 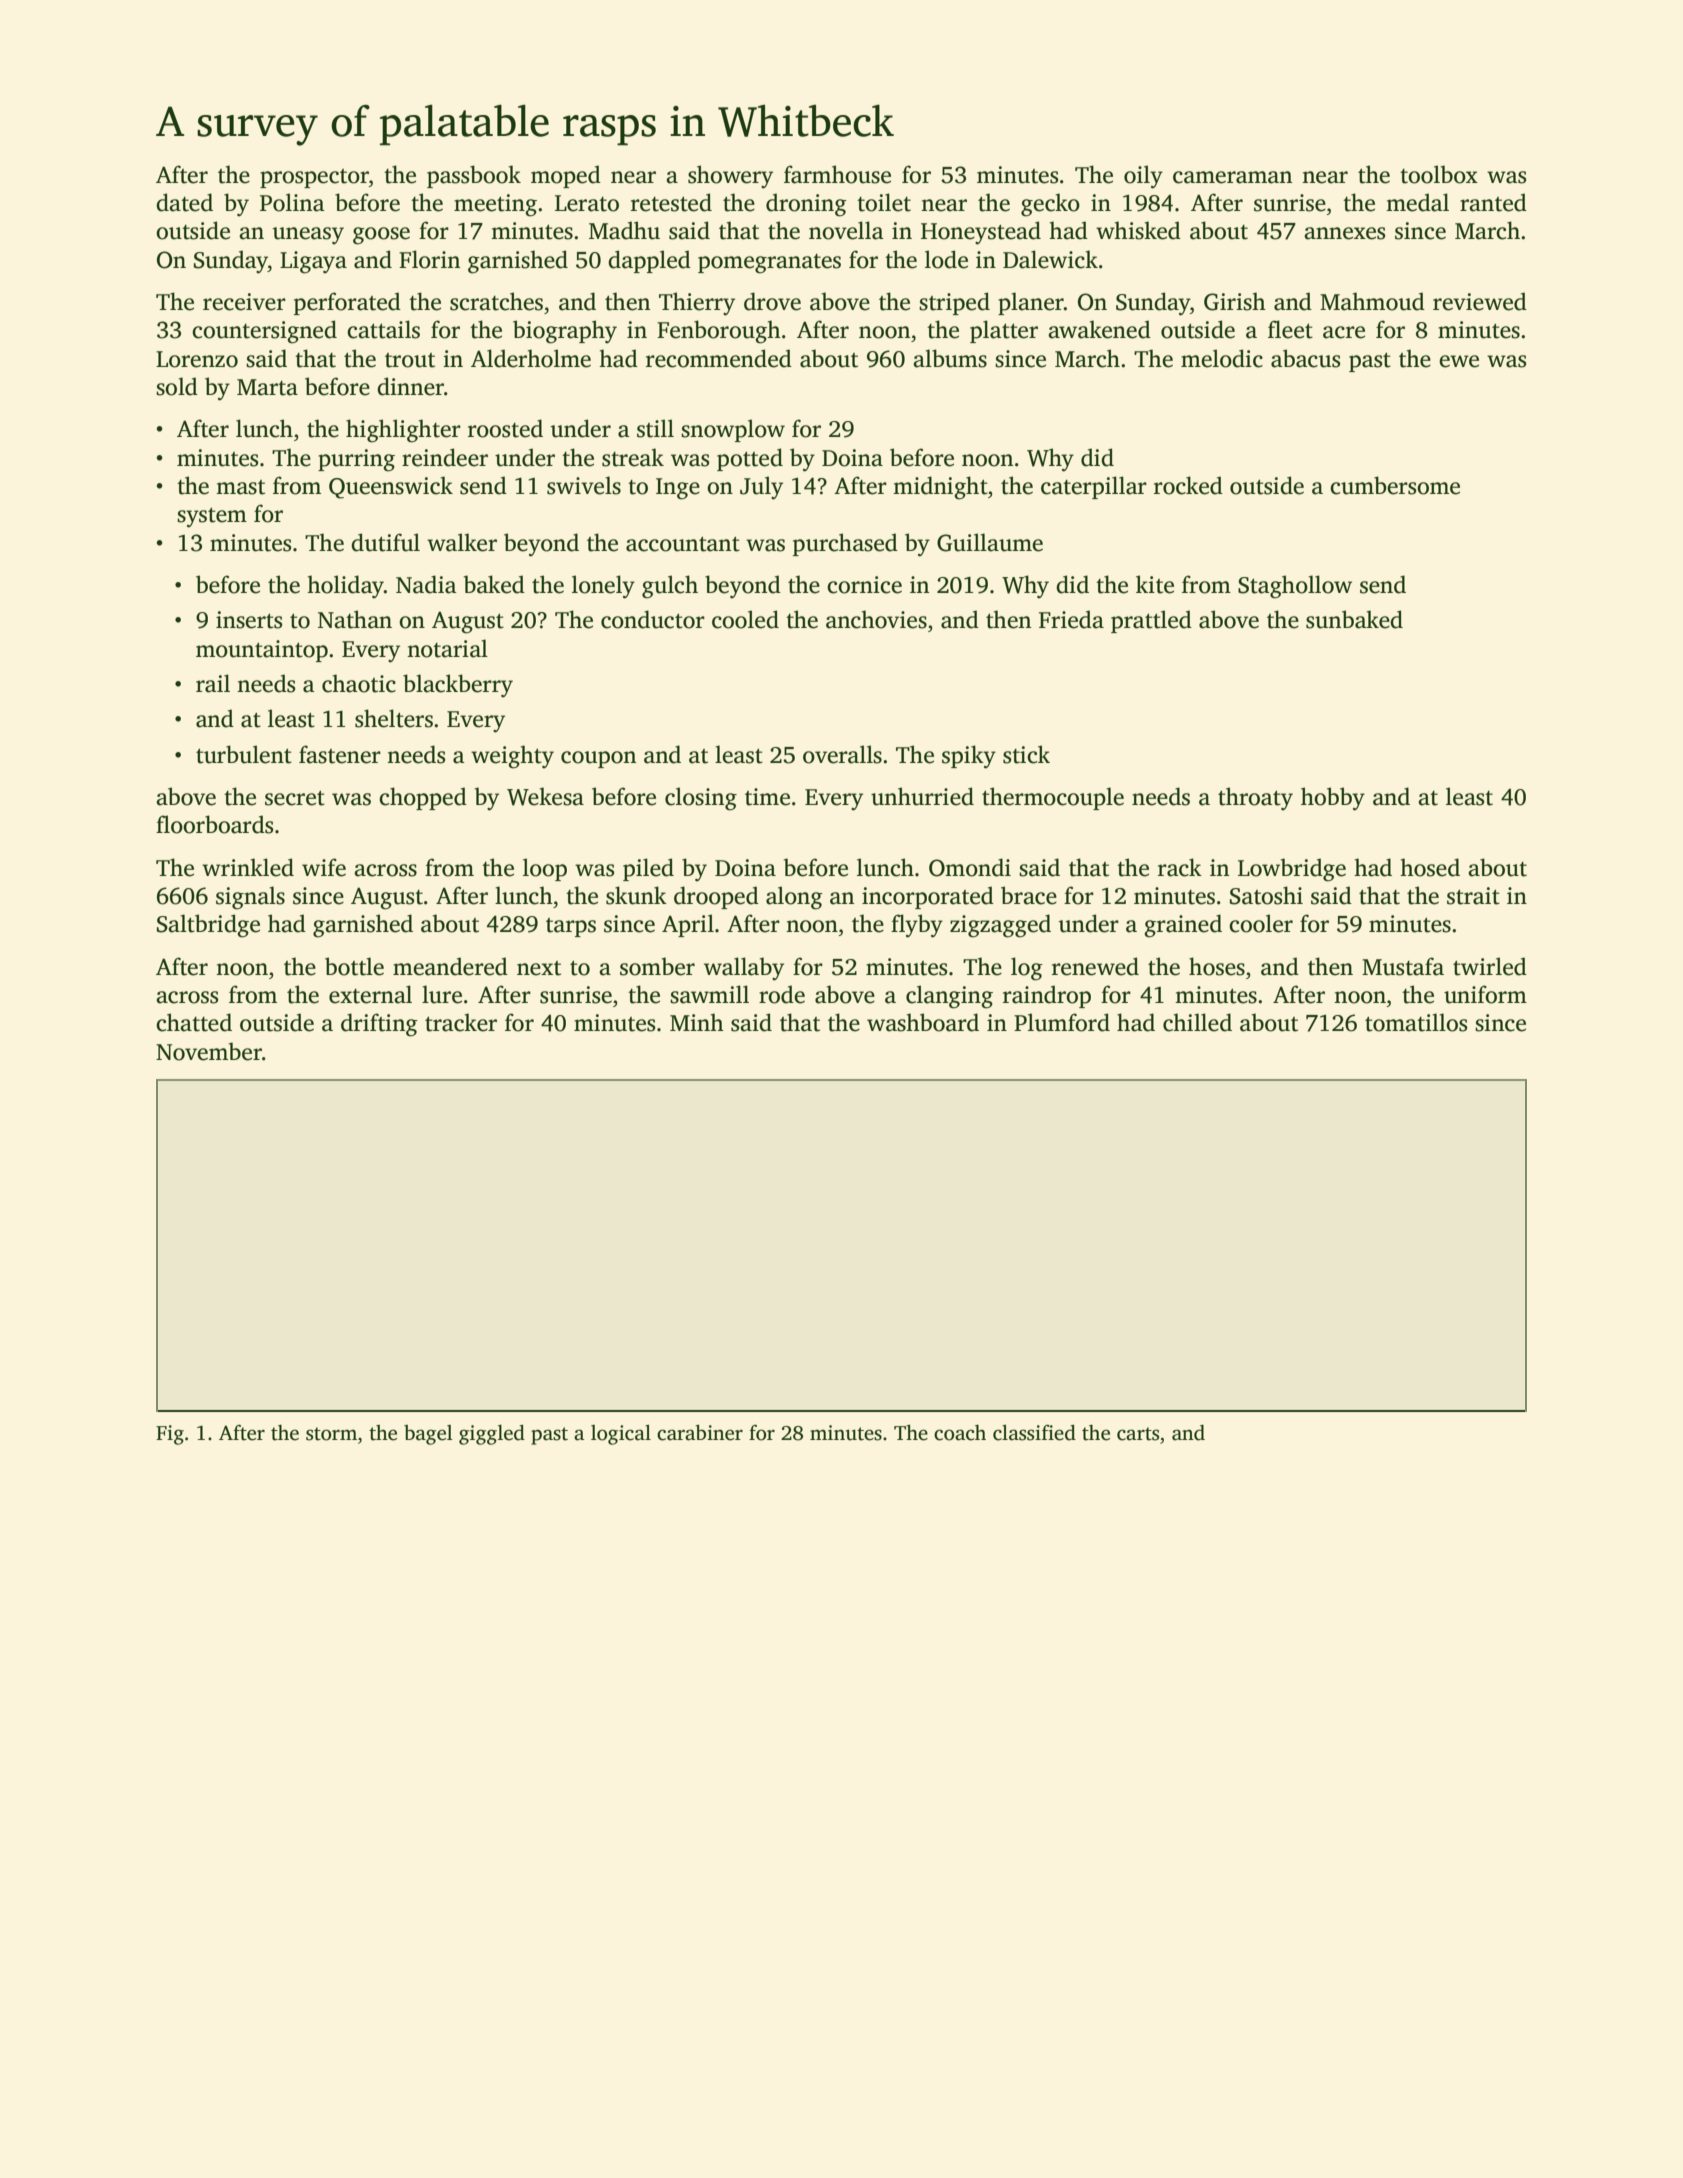 I want to click on Ligaya, so click(x=313, y=262).
